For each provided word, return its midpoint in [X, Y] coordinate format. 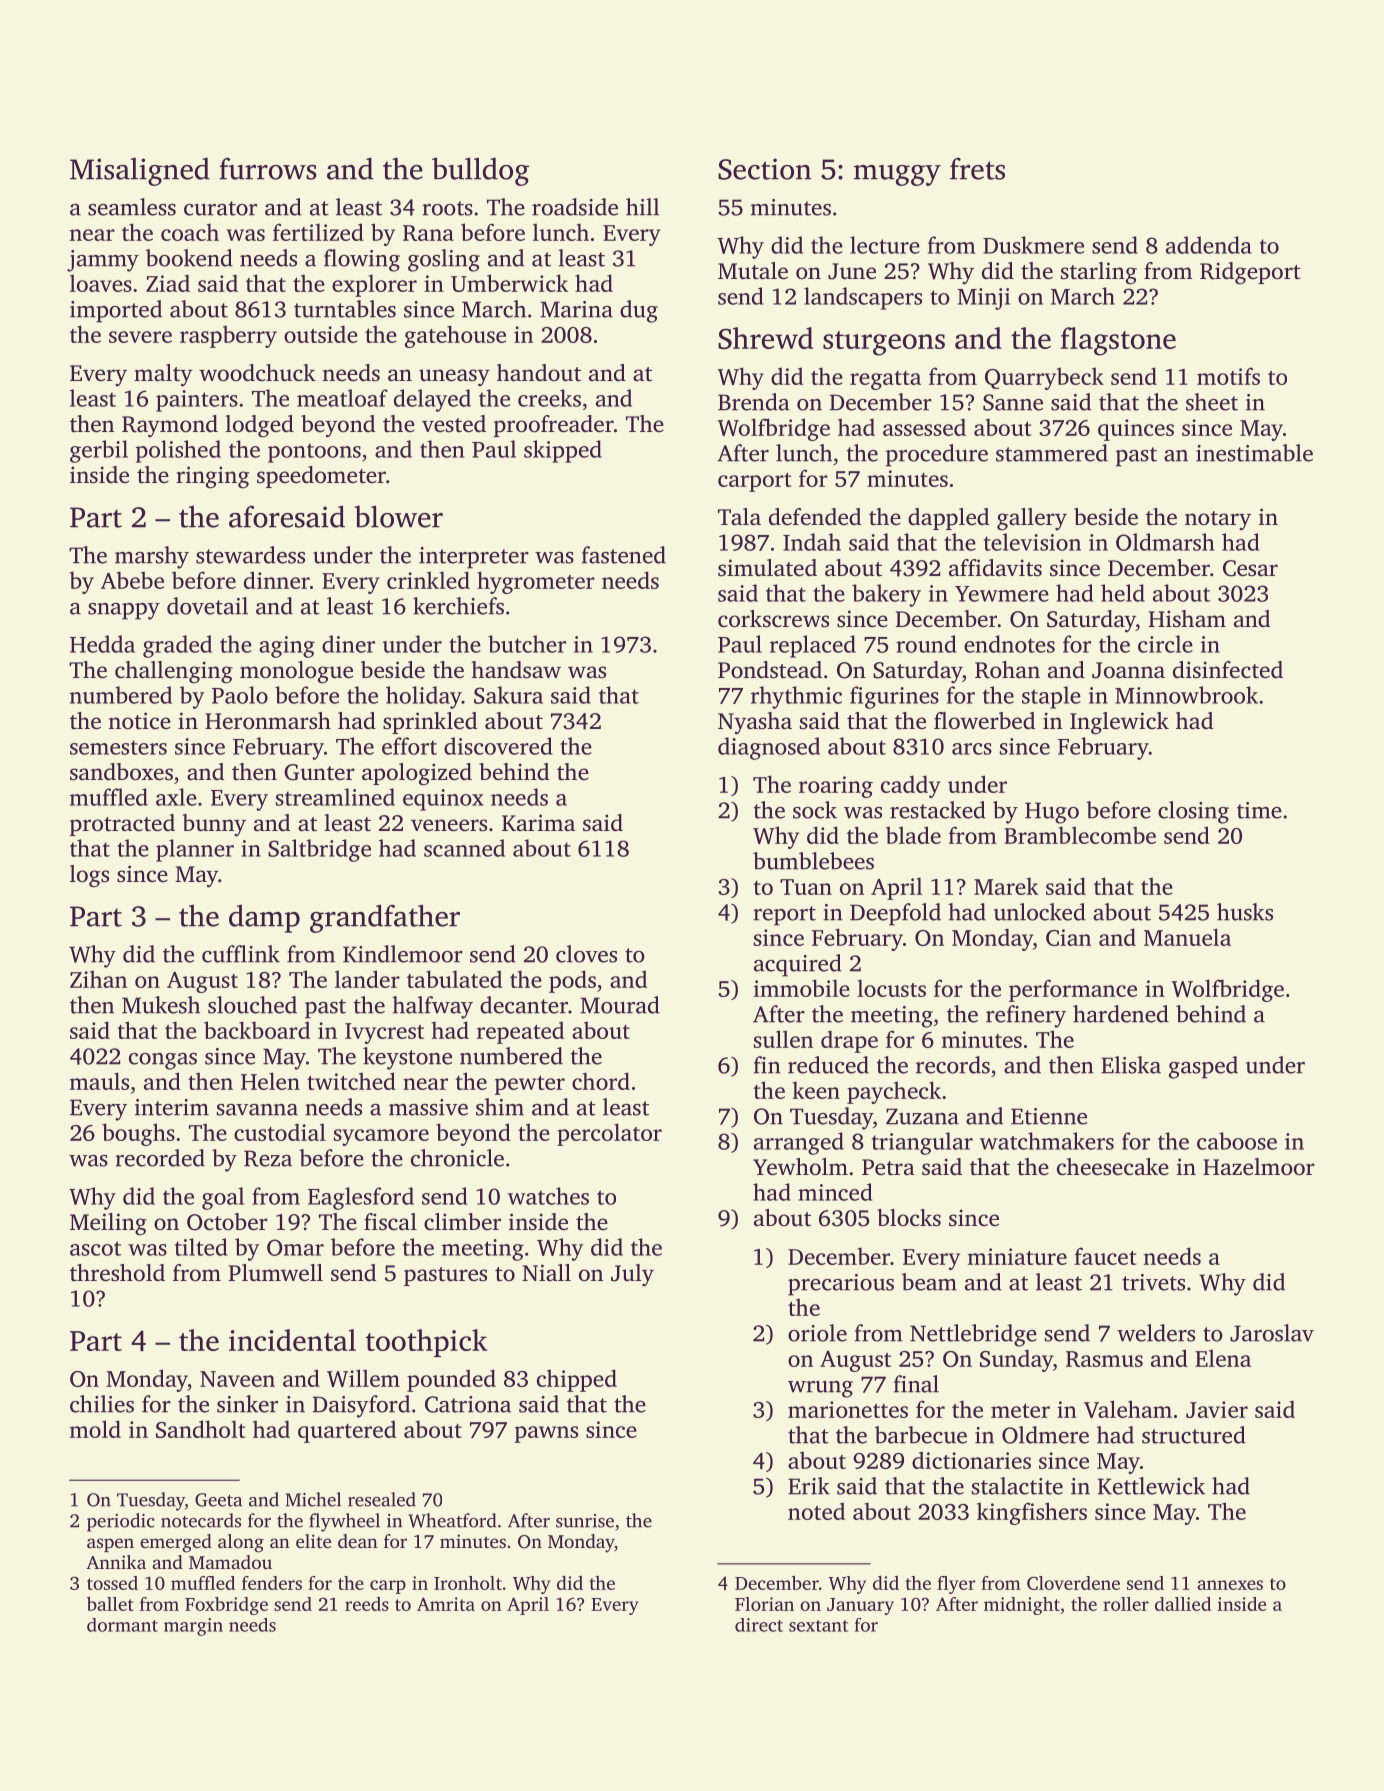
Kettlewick [1151, 1486]
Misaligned [140, 171]
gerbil [99, 451]
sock [815, 810]
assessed [924, 427]
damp [264, 919]
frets [977, 169]
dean [358, 1541]
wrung [820, 1389]
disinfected [1228, 670]
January [860, 1606]
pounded [451, 1380]
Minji [983, 299]
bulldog [480, 171]
